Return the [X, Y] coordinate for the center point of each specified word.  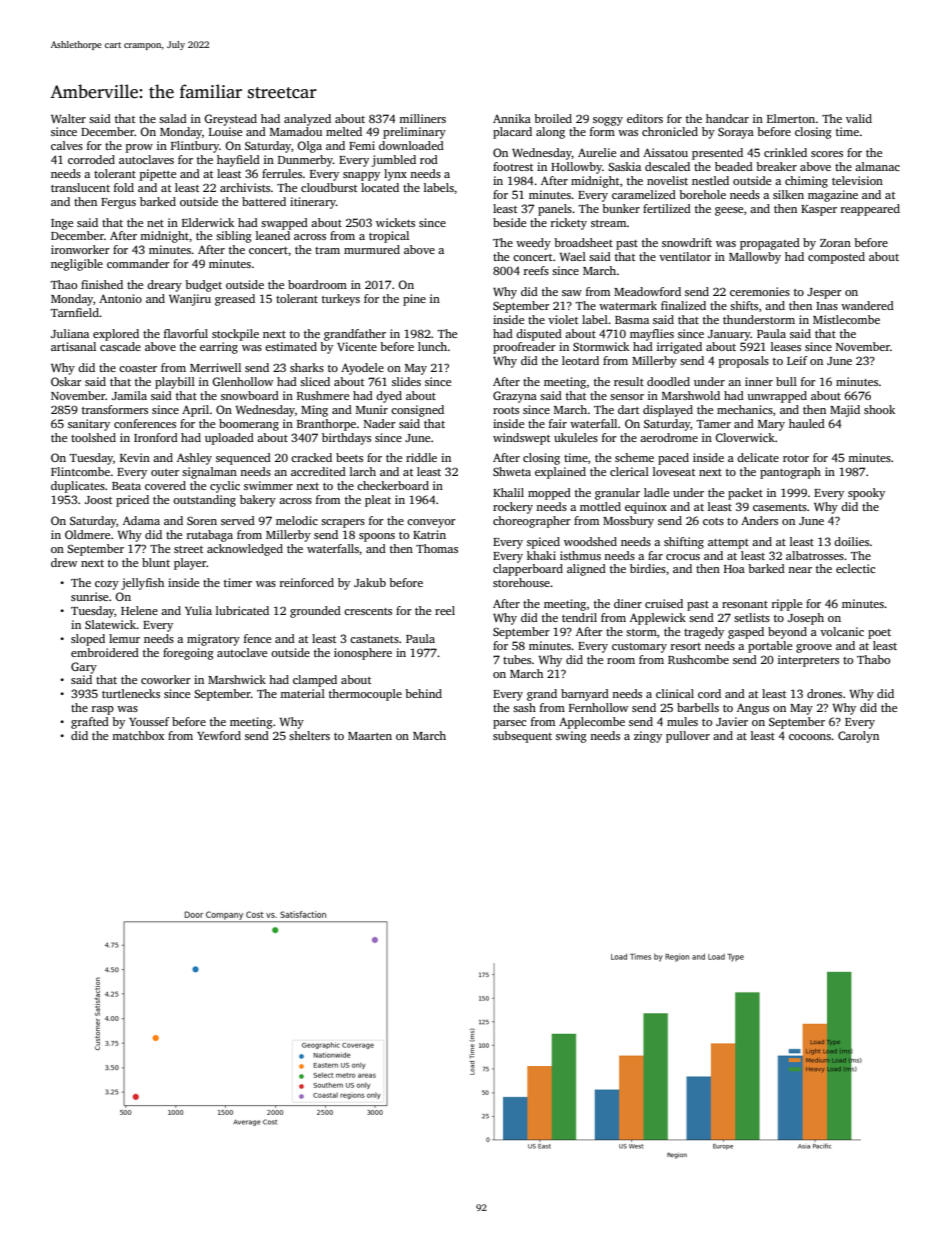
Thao [64, 284]
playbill [175, 383]
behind [423, 693]
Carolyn [858, 737]
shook [879, 409]
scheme [634, 457]
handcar [727, 118]
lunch [432, 346]
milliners [422, 118]
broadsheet [583, 242]
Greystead [230, 120]
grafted [90, 723]
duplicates [78, 487]
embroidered [105, 652]
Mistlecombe [846, 319]
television [857, 180]
